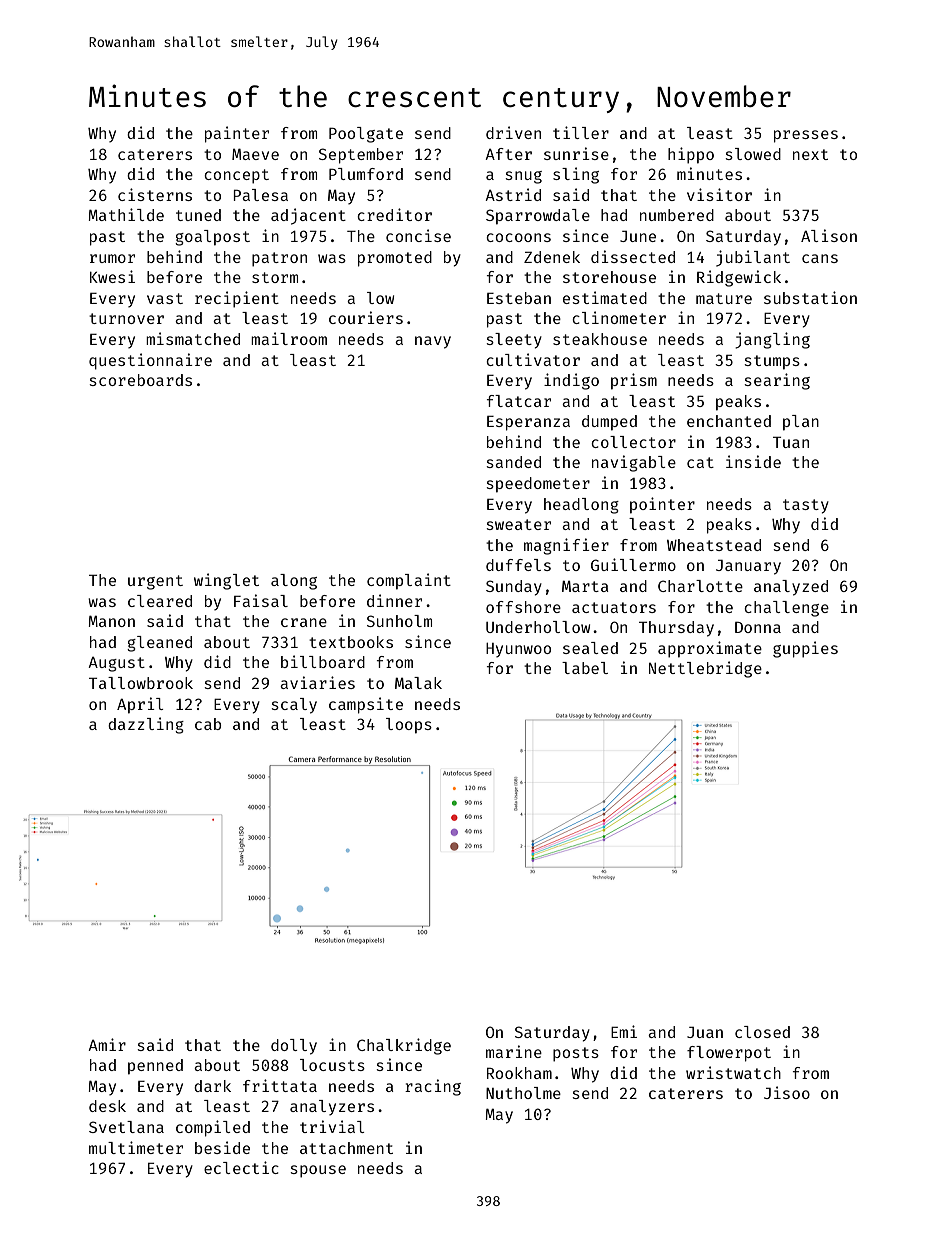 This screenshot has height=1233, width=952. What do you see at coordinates (576, 175) in the screenshot?
I see `sling` at bounding box center [576, 175].
